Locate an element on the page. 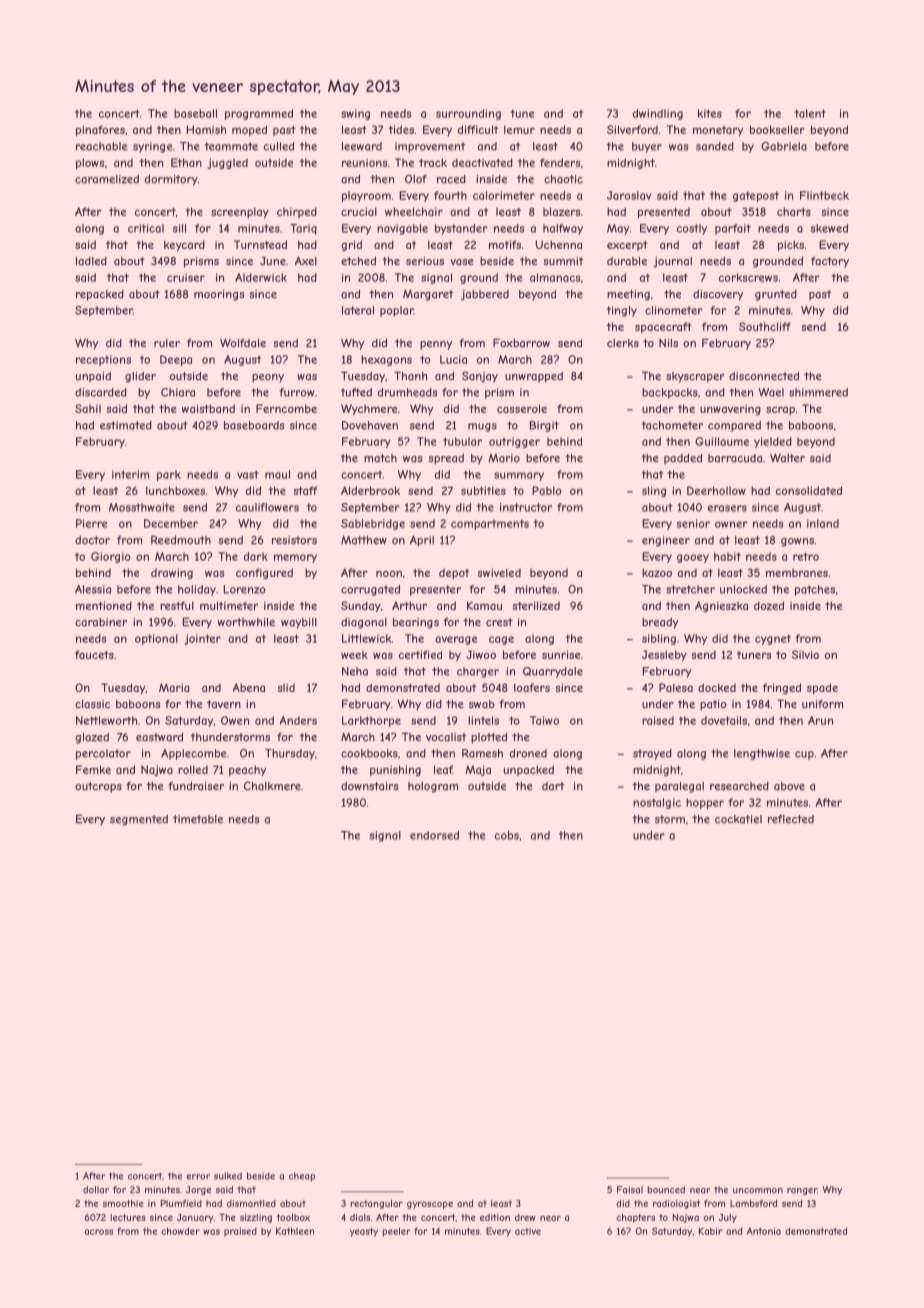  programmed is located at coordinates (259, 114).
